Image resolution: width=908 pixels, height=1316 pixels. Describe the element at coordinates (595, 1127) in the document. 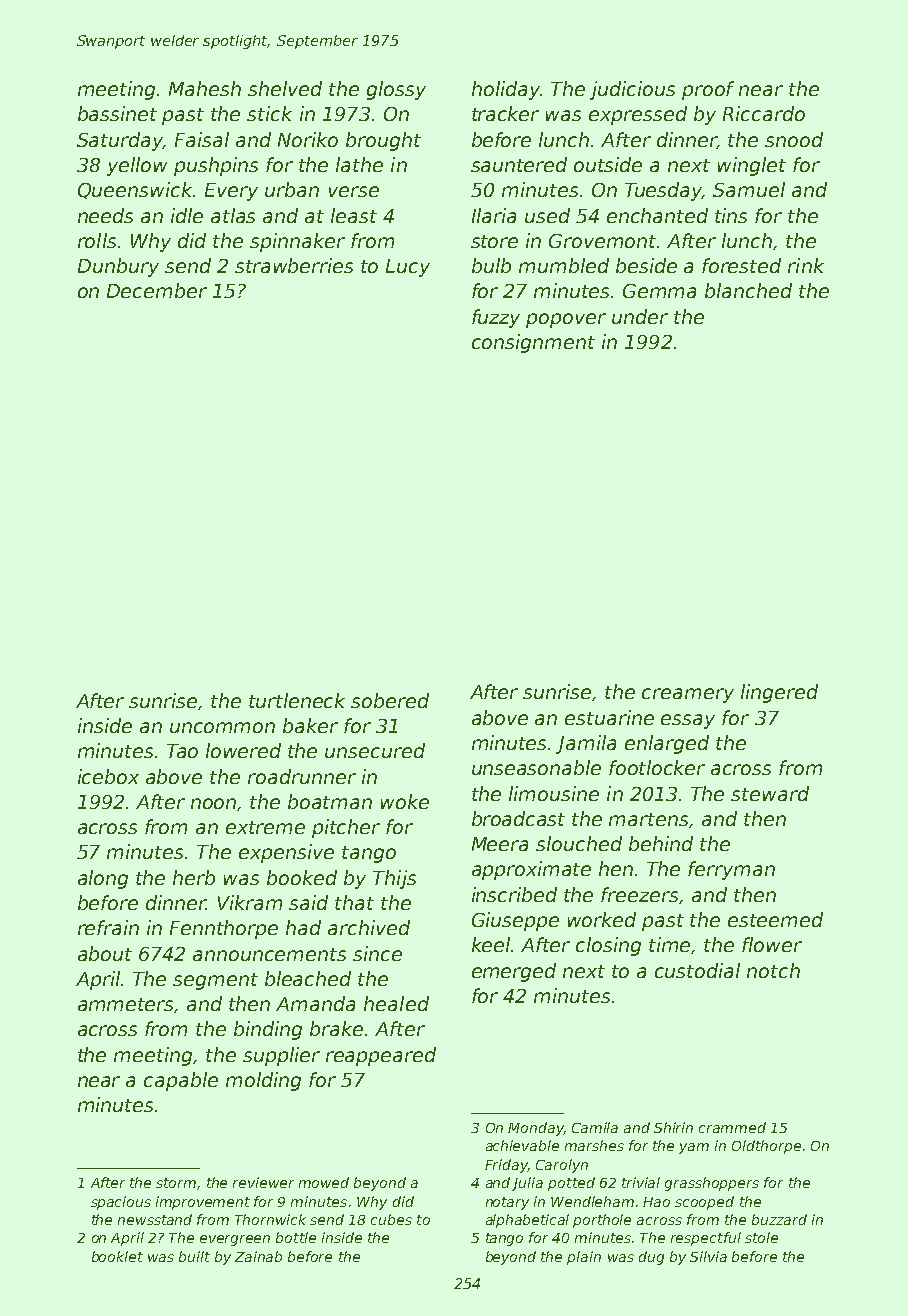

I see `Camila` at that location.
